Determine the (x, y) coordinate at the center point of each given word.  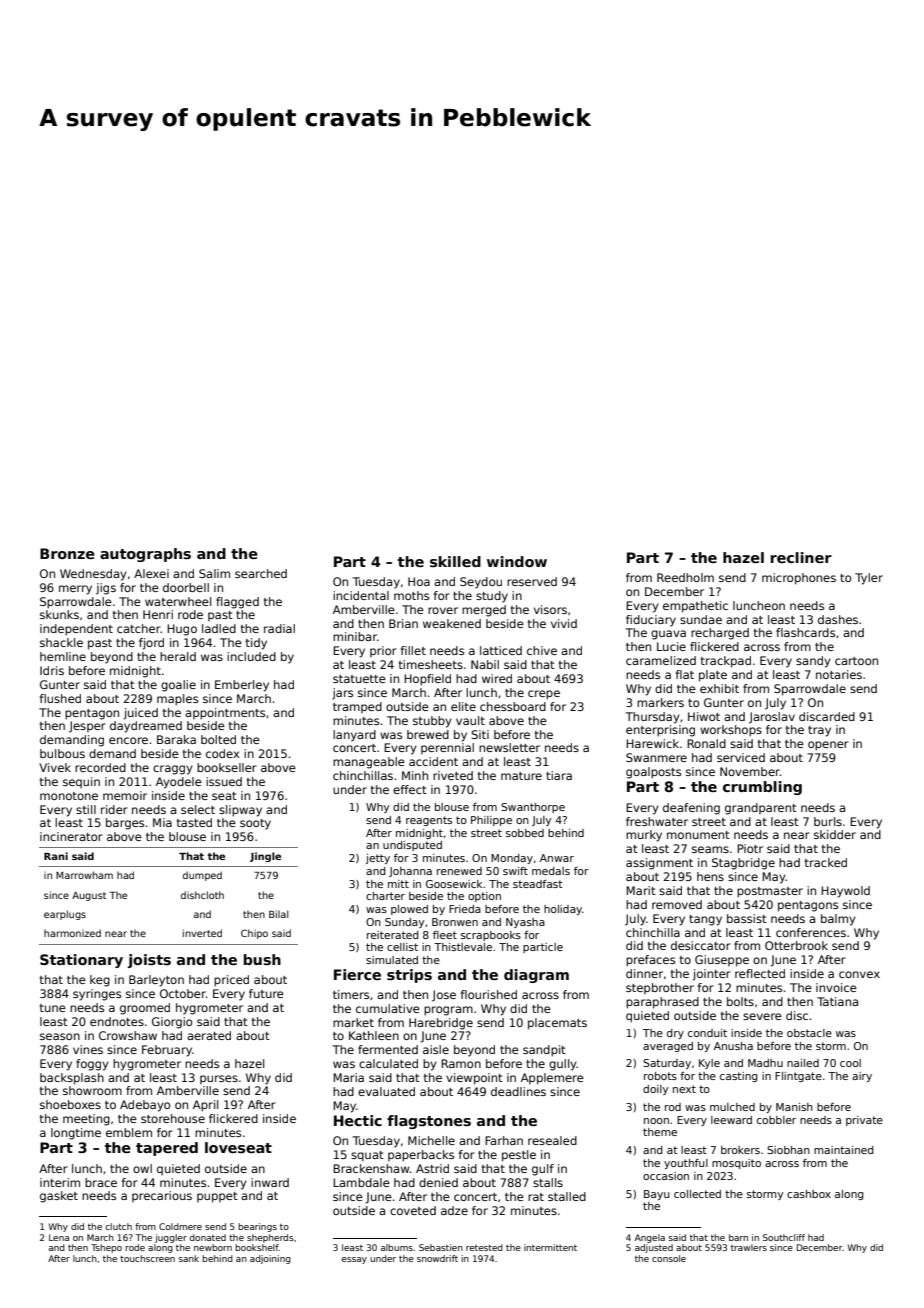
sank (189, 1258)
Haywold (845, 892)
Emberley (242, 686)
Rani (56, 856)
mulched (732, 1107)
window (517, 561)
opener (828, 746)
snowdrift (437, 1258)
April (205, 1106)
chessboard (513, 706)
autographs (145, 555)
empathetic (695, 607)
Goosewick (454, 884)
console (669, 1258)
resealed (552, 1140)
